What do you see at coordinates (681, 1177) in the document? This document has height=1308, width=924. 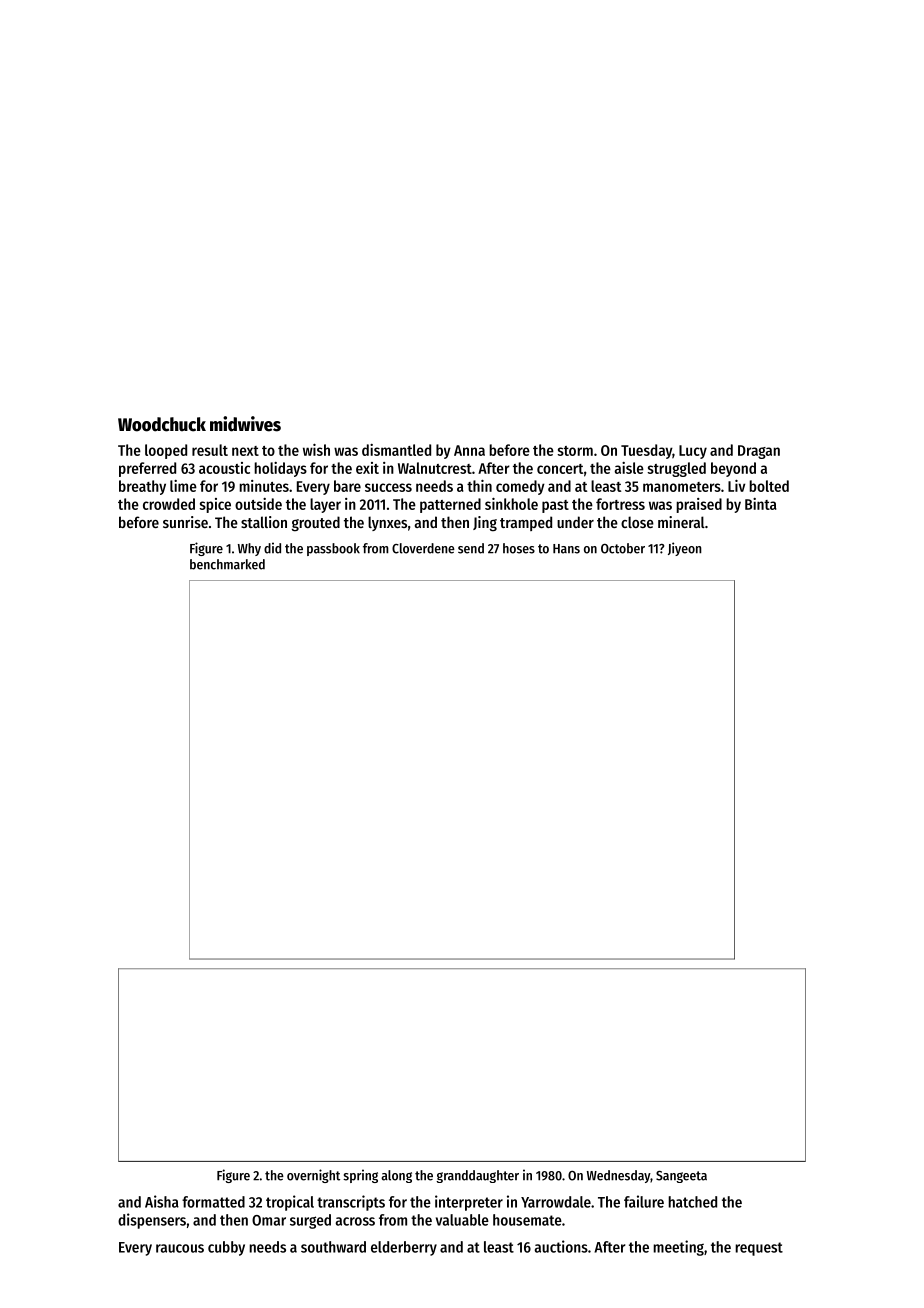 I see `Sangeeta` at bounding box center [681, 1177].
